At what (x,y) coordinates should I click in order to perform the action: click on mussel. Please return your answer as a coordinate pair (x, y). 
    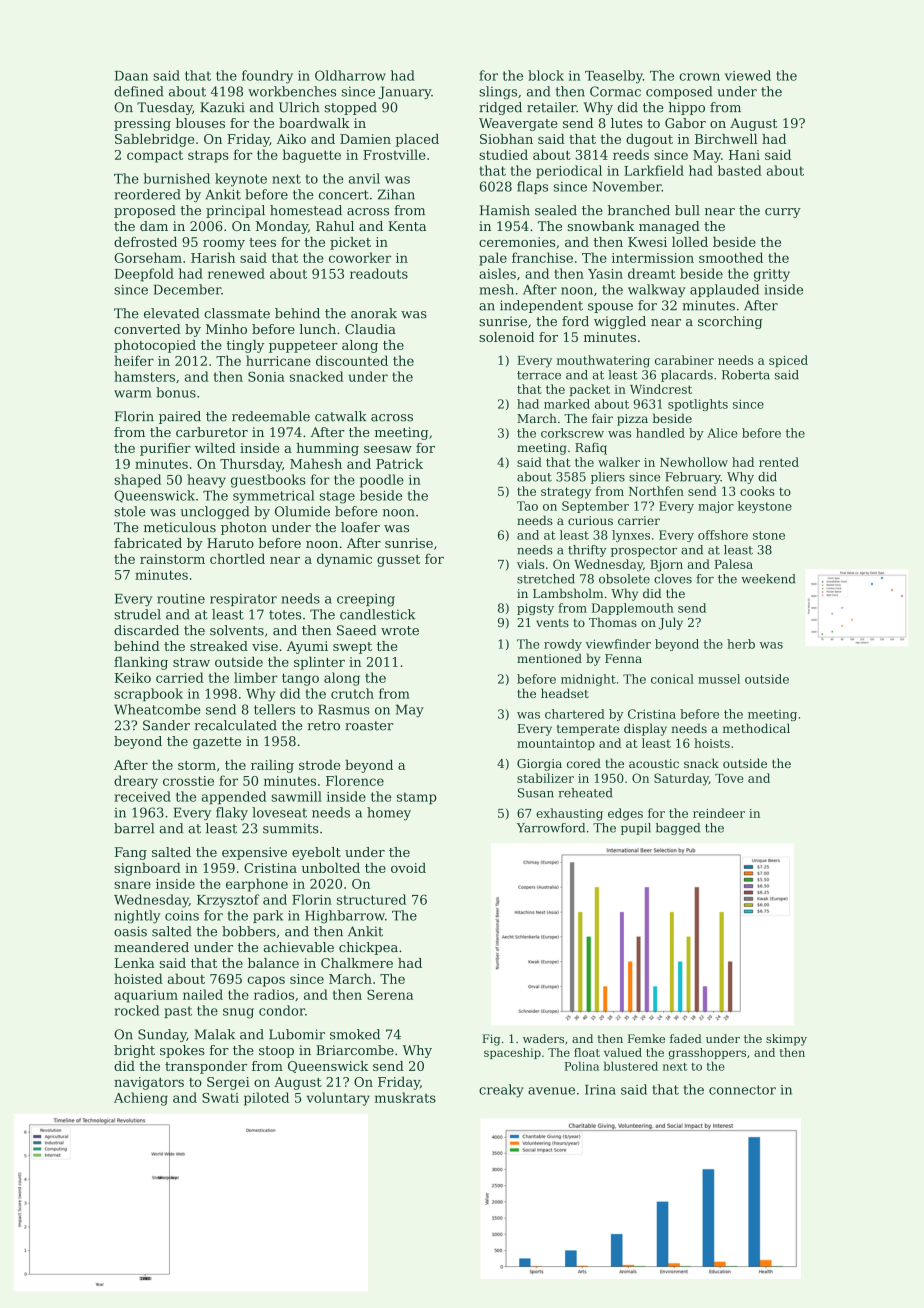
    Looking at the image, I should click on (719, 679).
